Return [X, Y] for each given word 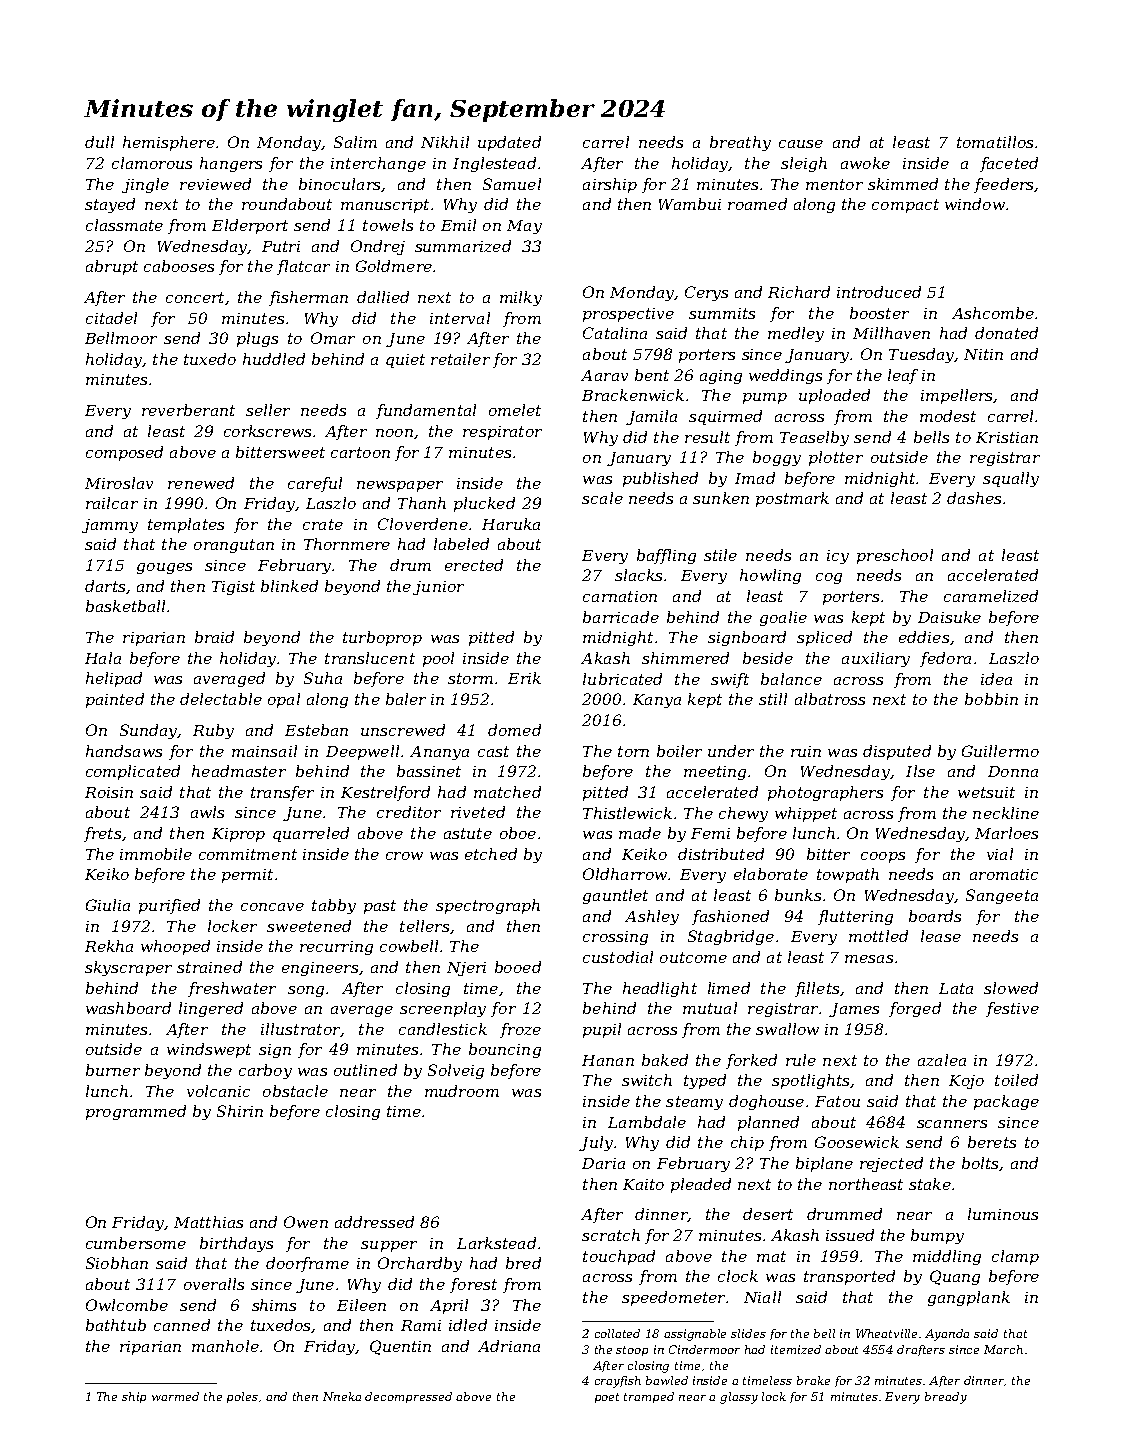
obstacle [295, 1091]
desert [768, 1214]
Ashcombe [993, 313]
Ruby [213, 731]
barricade [621, 617]
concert [195, 297]
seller [268, 410]
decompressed [408, 1397]
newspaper [400, 486]
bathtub [116, 1325]
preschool [895, 556]
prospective [628, 315]
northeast [866, 1184]
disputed [897, 752]
